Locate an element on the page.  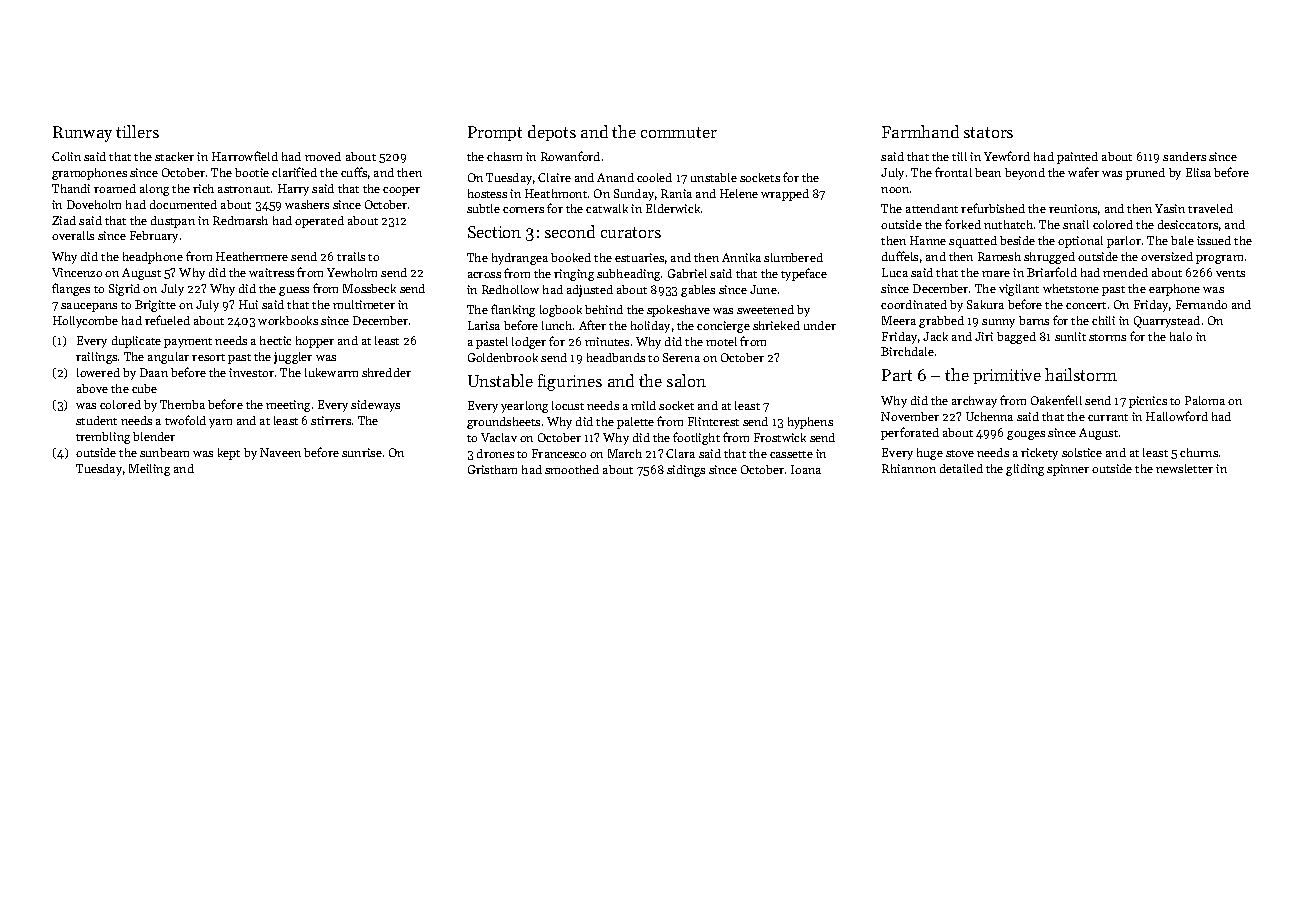
Hallowford is located at coordinates (1177, 416).
